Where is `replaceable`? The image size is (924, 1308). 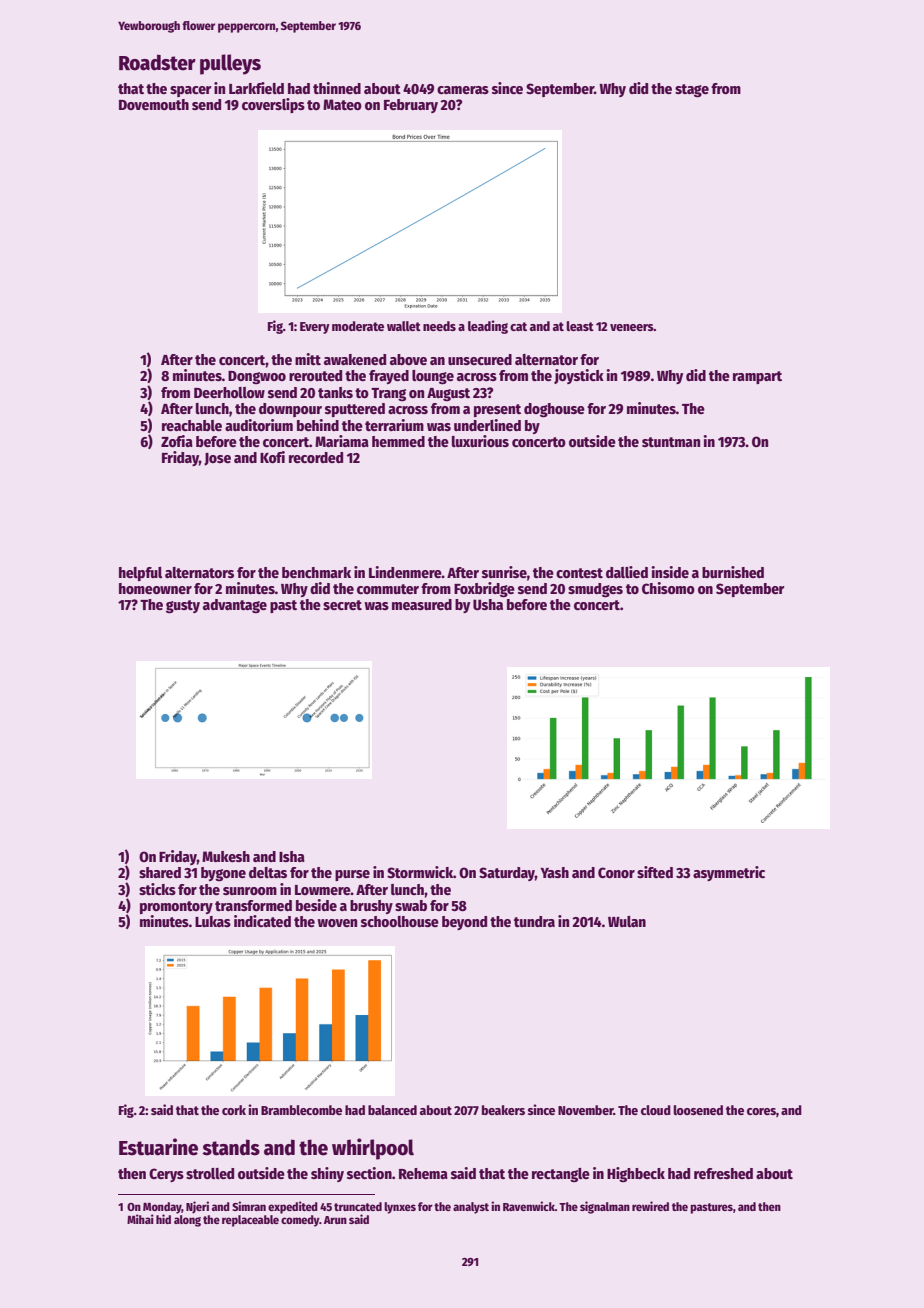 replaceable is located at coordinates (250, 1221).
